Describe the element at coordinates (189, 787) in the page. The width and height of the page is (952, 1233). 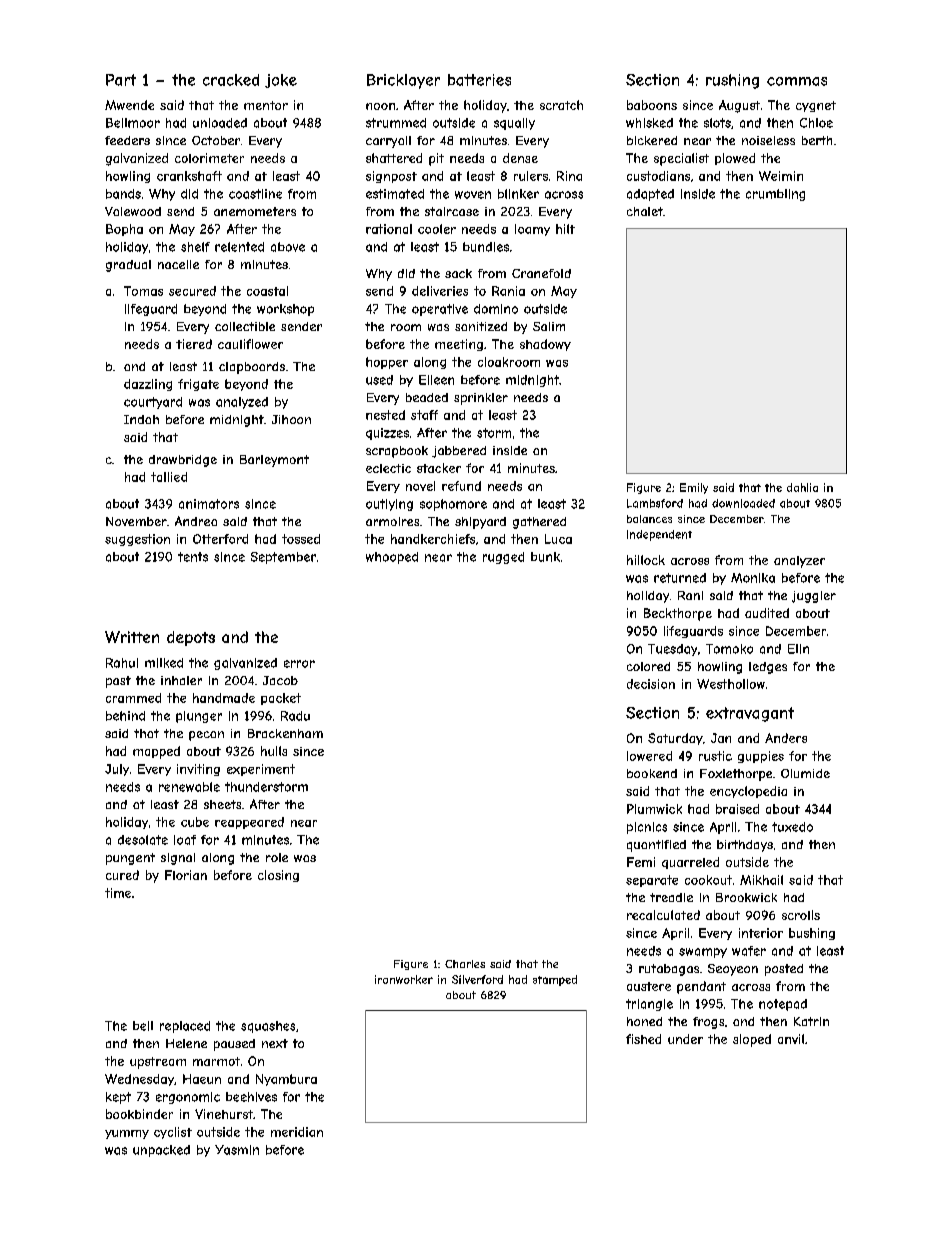
I see `renewable` at that location.
